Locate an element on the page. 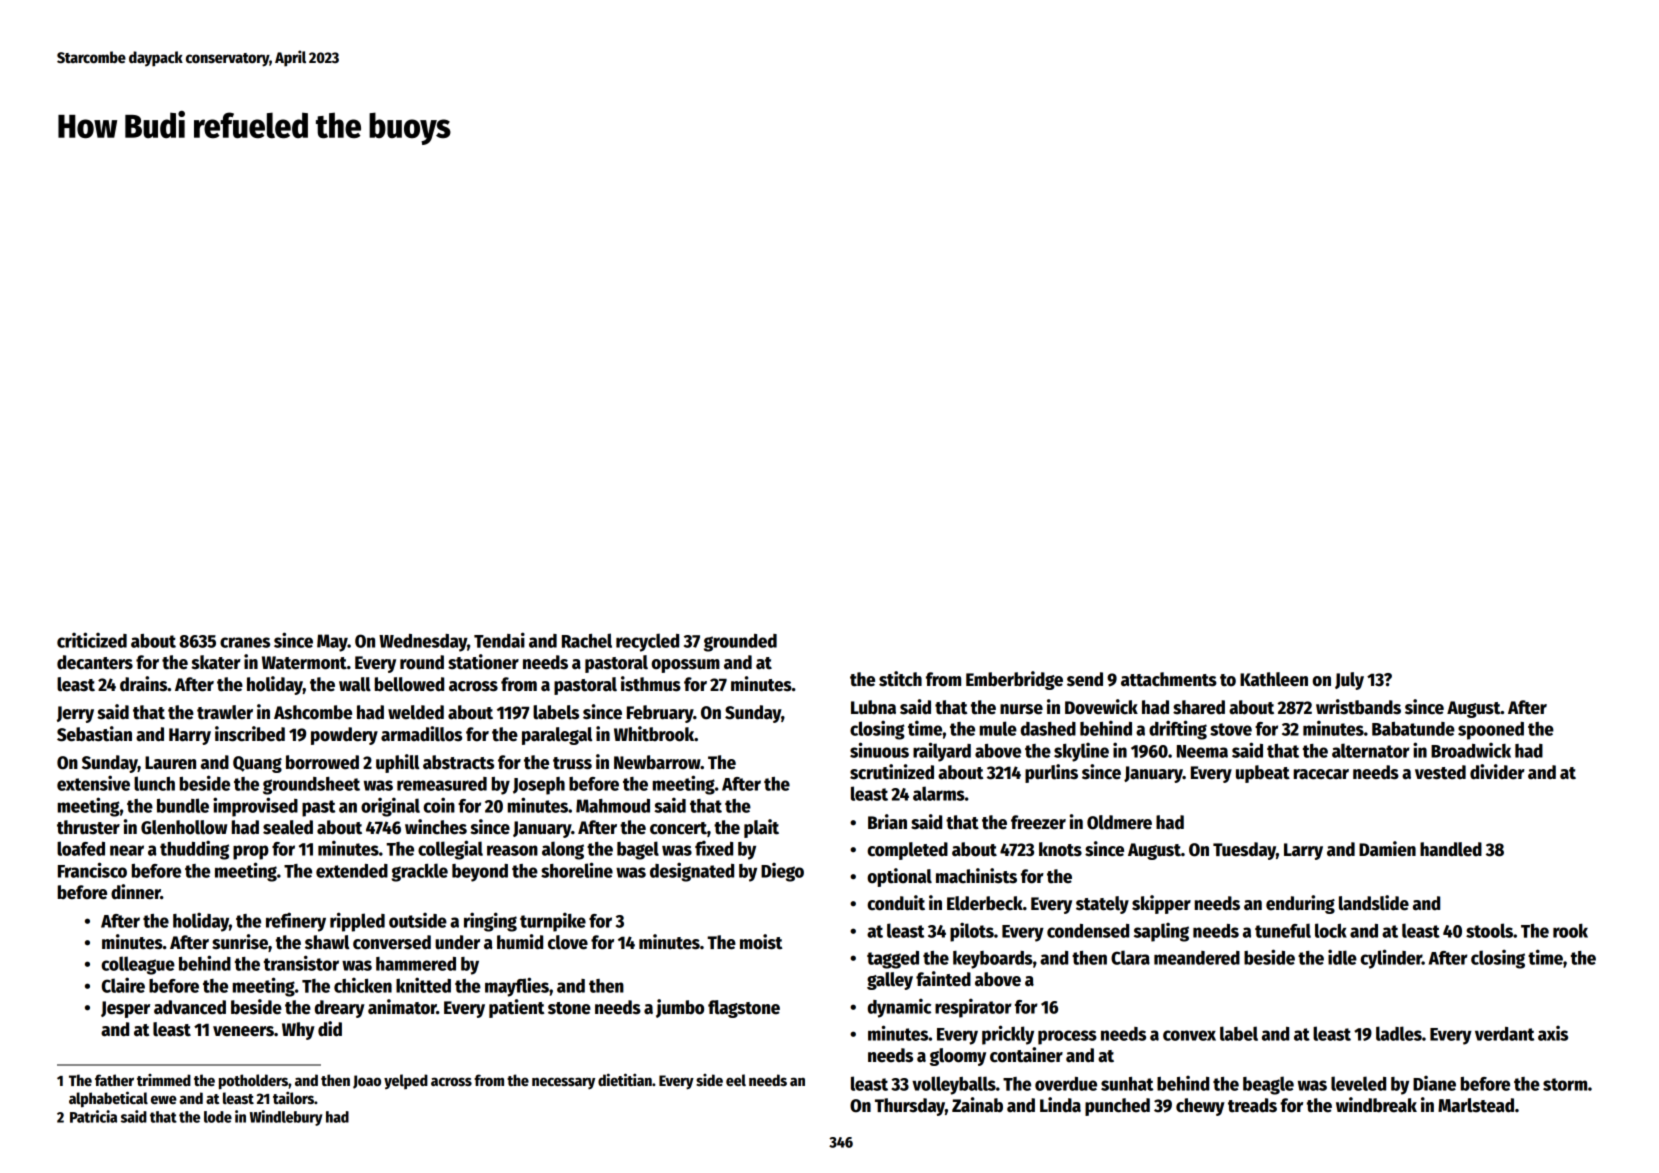 Image resolution: width=1659 pixels, height=1173 pixels. axis is located at coordinates (1553, 1033).
